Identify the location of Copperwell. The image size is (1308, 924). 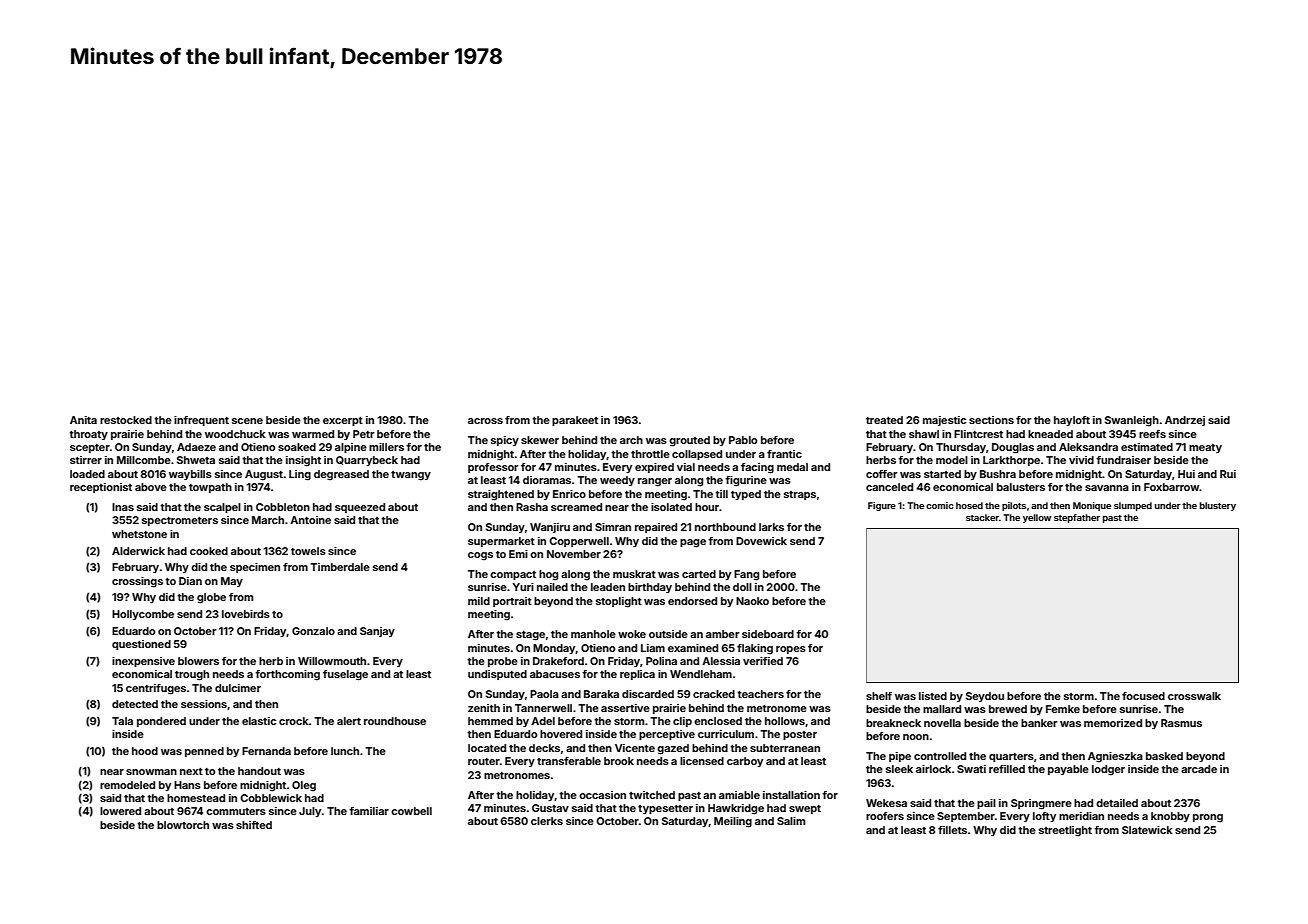
(579, 542).
